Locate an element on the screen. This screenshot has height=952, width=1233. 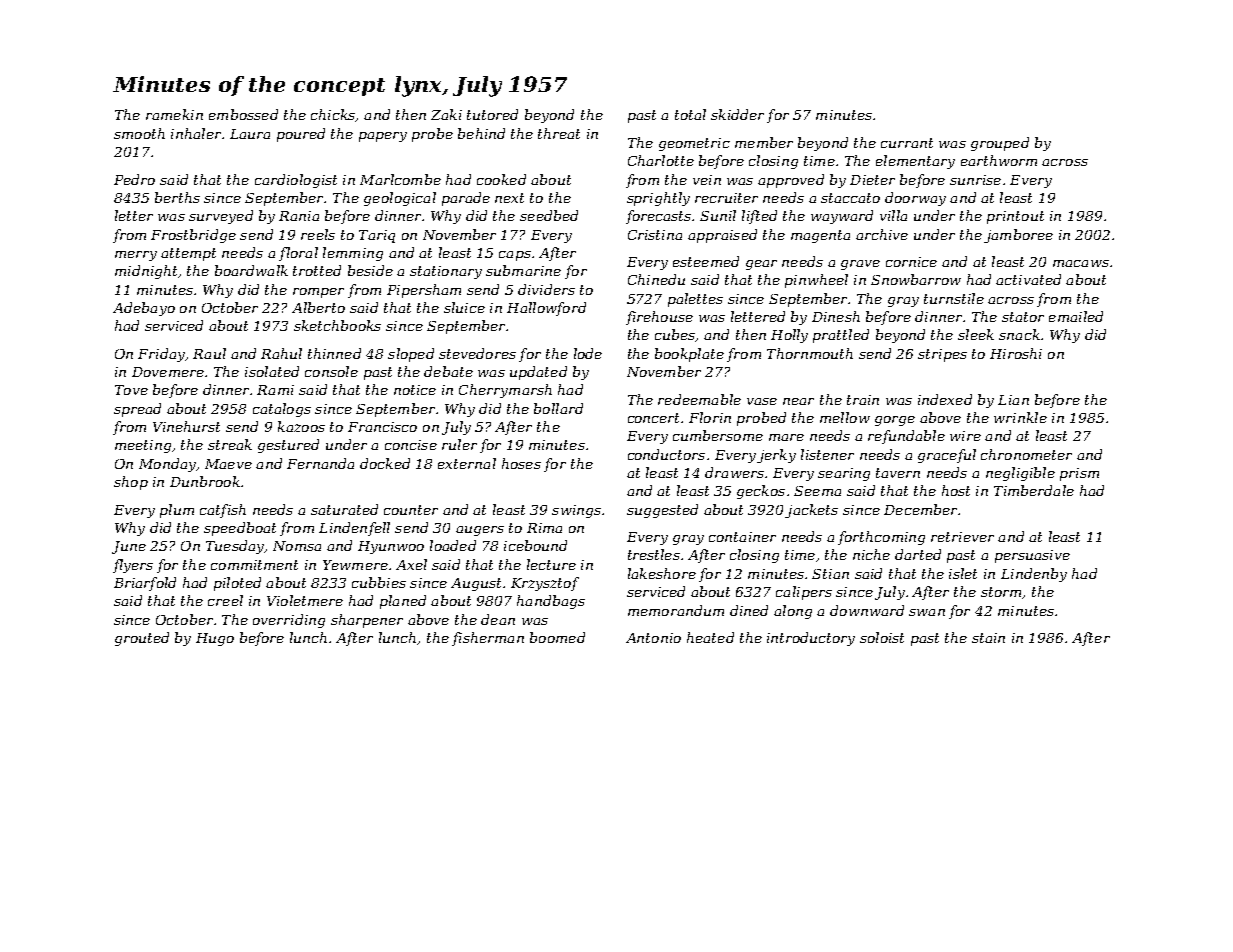
tavern is located at coordinates (898, 473).
